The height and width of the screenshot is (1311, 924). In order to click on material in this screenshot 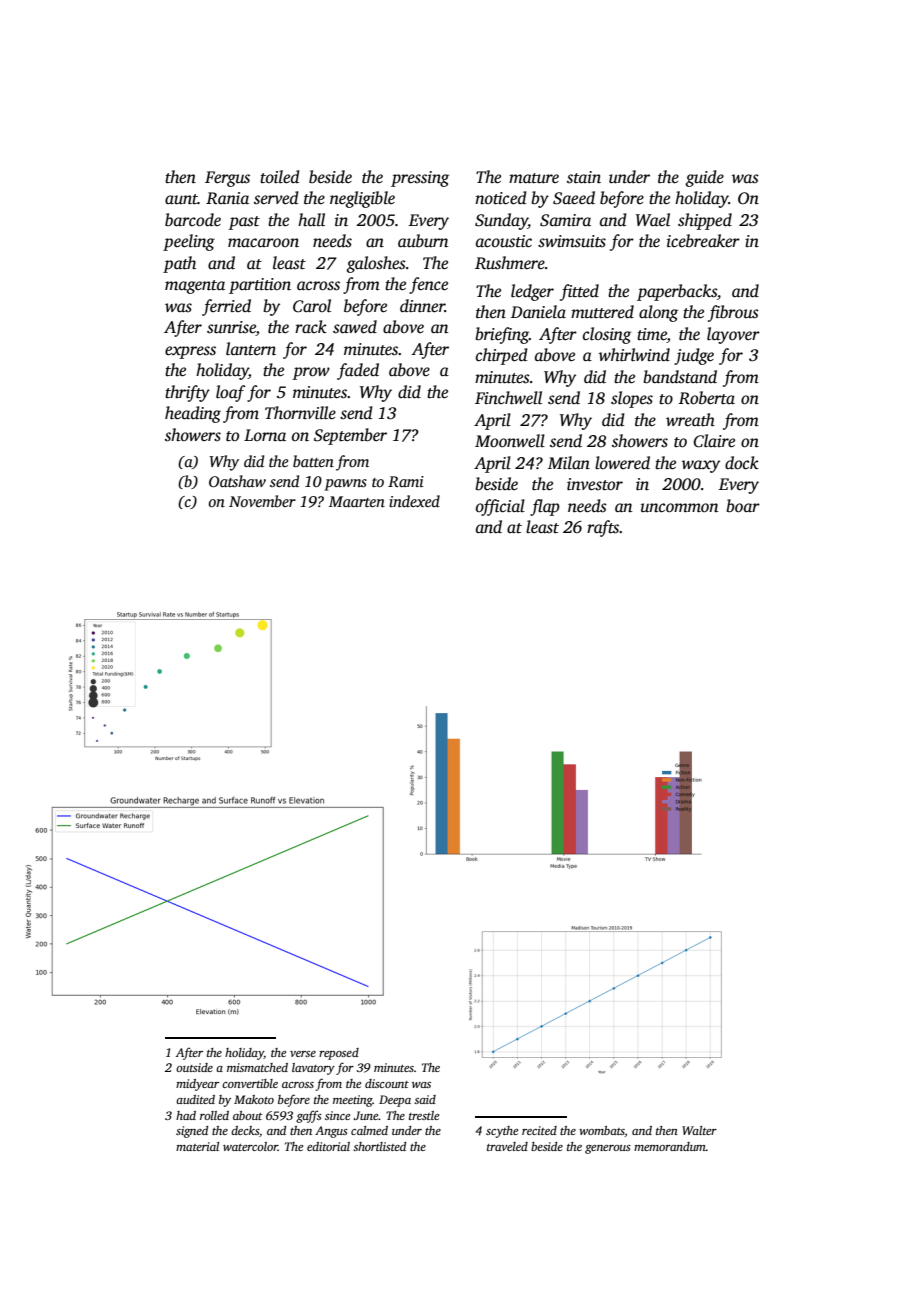, I will do `click(197, 1146)`.
